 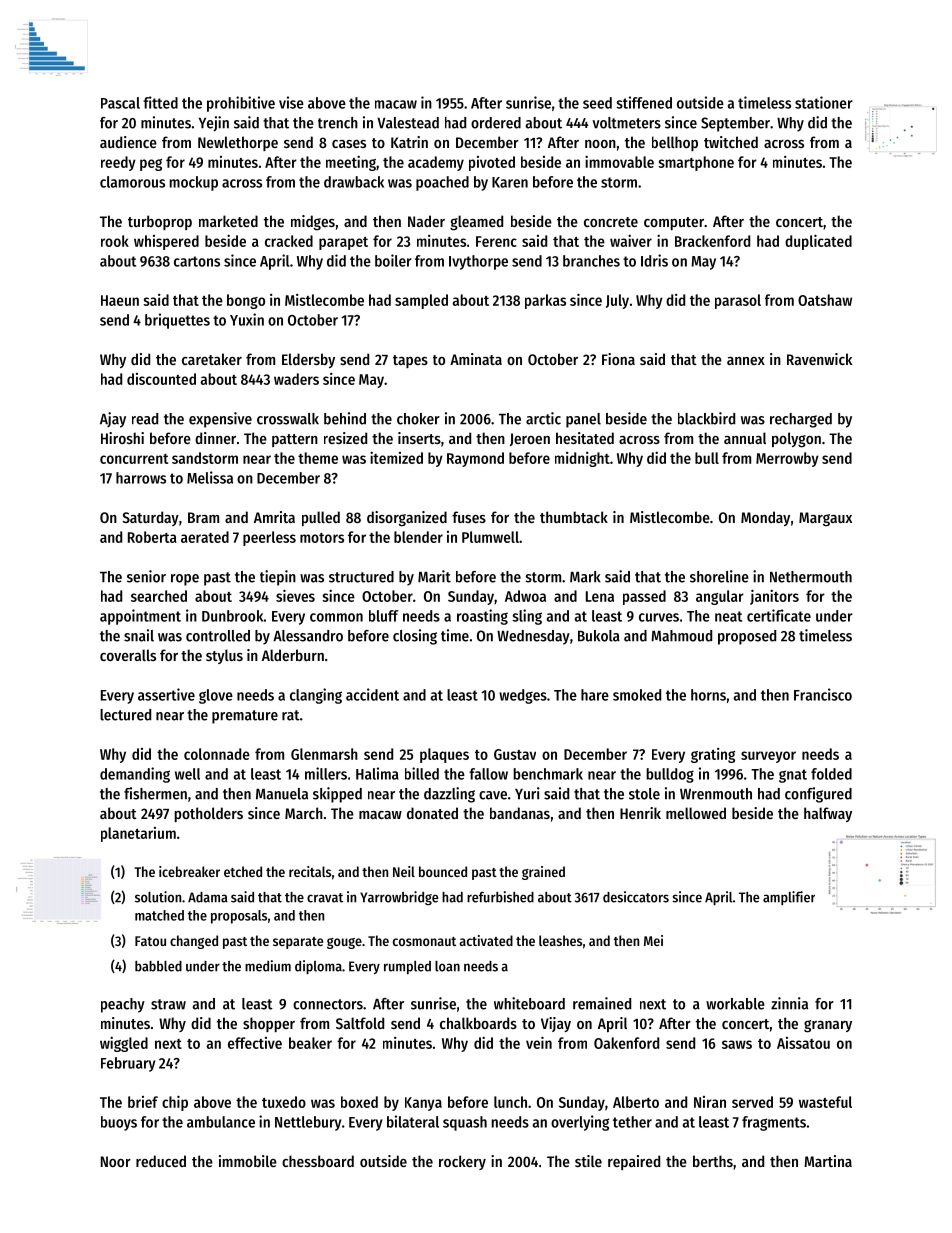 I want to click on accident, so click(x=372, y=694).
